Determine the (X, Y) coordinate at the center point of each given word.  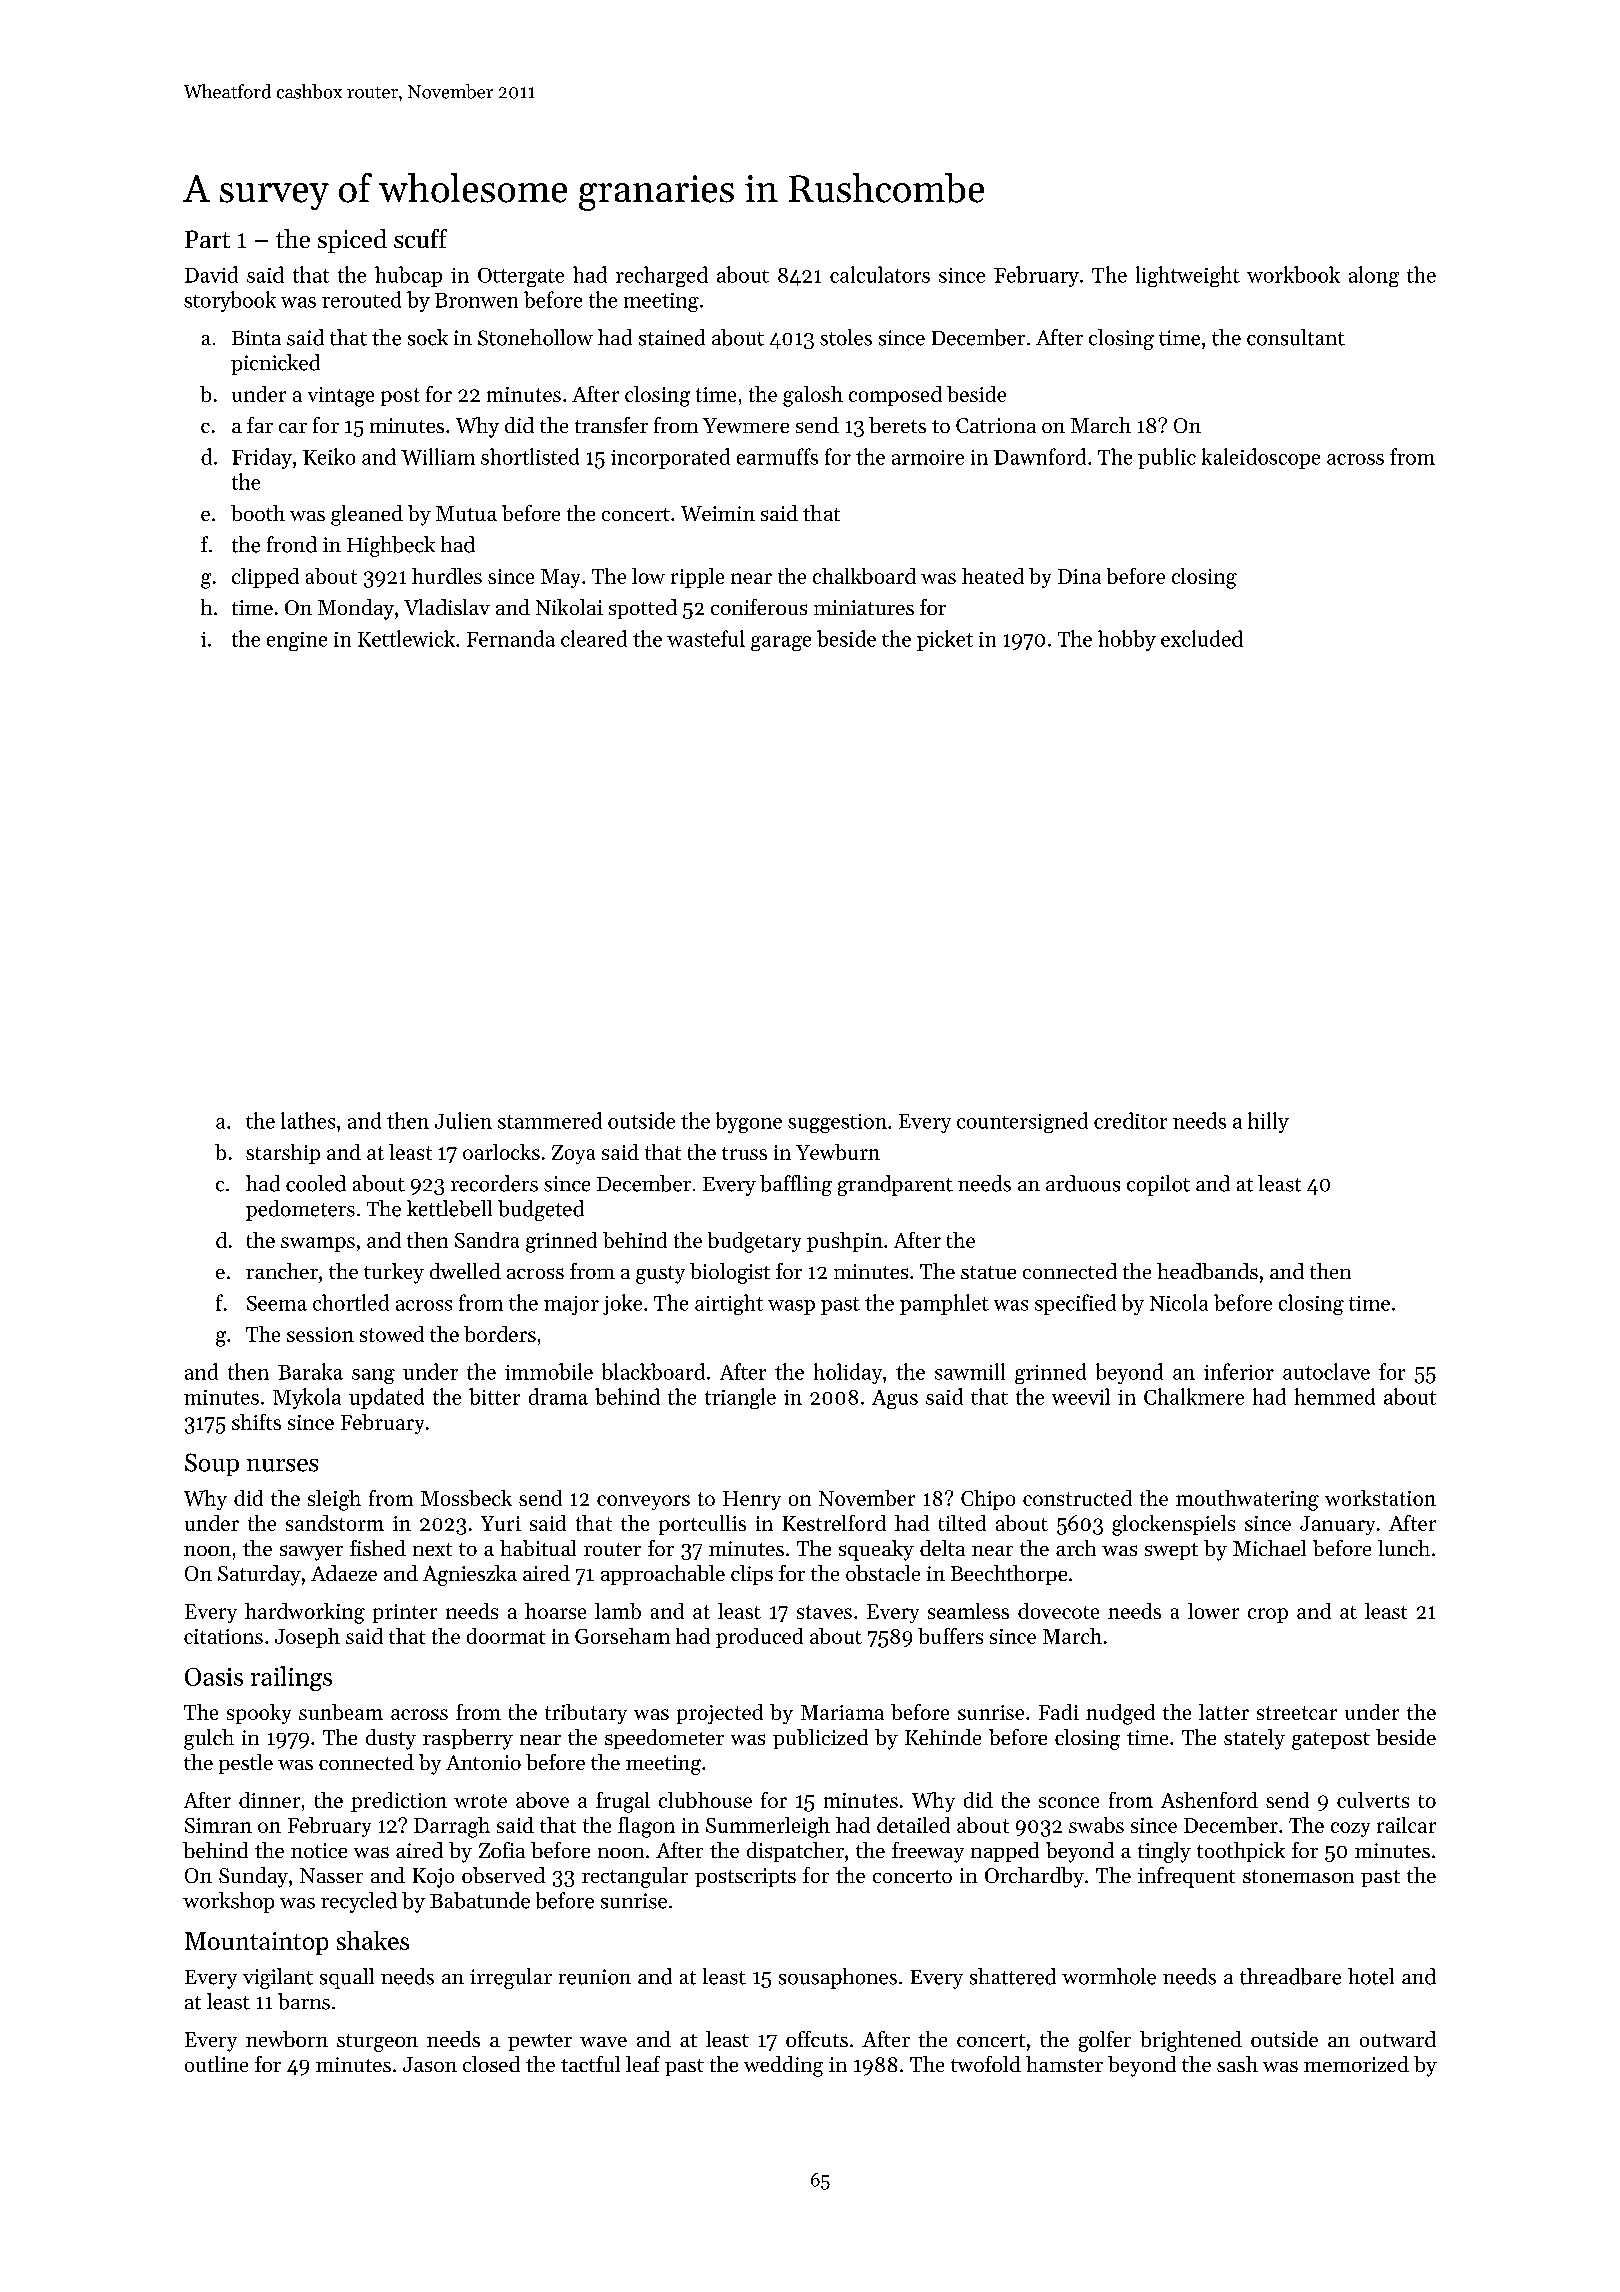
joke (622, 1304)
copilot (1158, 1185)
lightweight (1188, 276)
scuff (420, 238)
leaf (643, 2064)
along (1374, 276)
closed (491, 2064)
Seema (277, 1303)
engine (297, 641)
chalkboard (864, 576)
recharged (662, 276)
